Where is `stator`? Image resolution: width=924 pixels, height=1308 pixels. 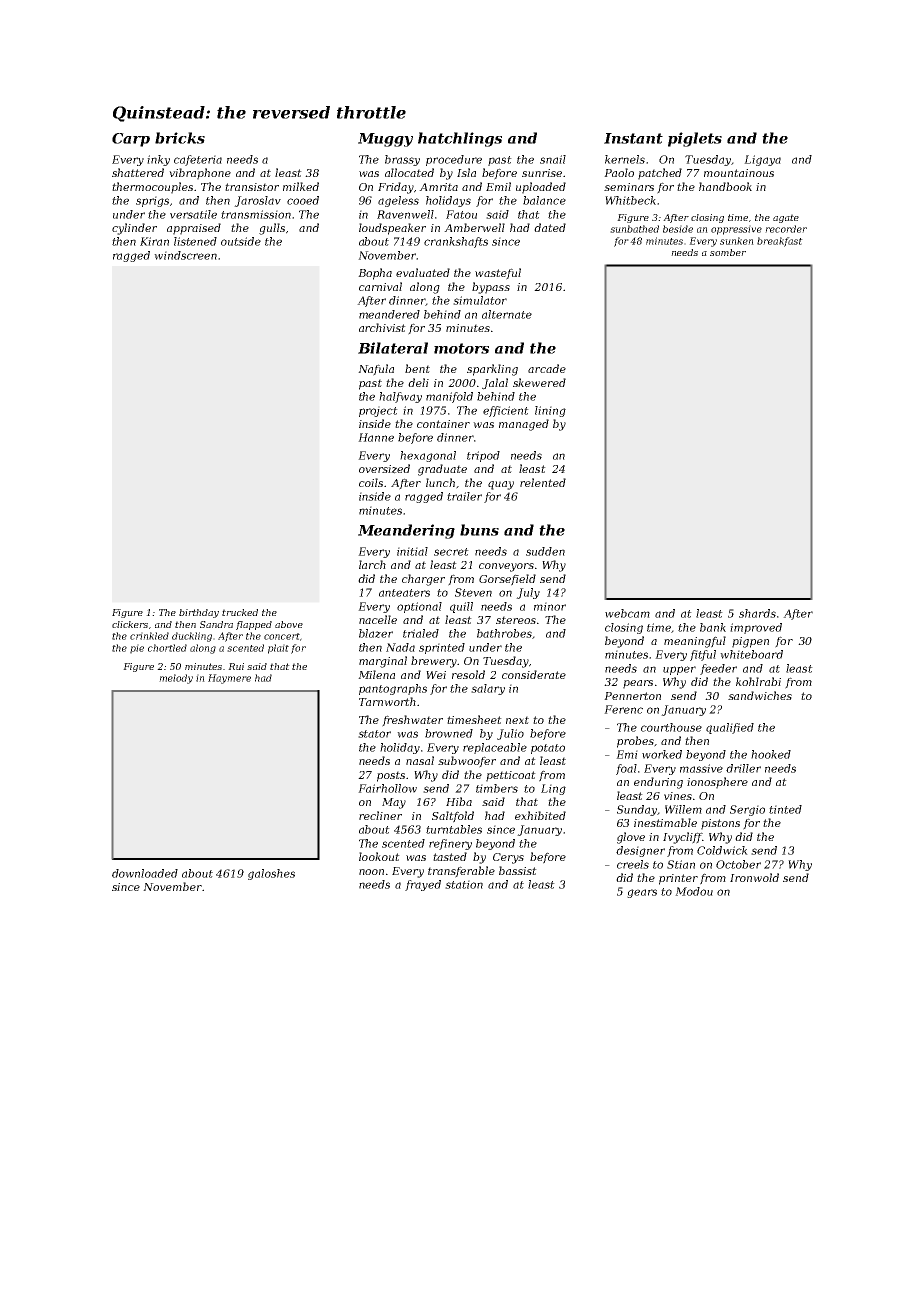
stator is located at coordinates (374, 734).
